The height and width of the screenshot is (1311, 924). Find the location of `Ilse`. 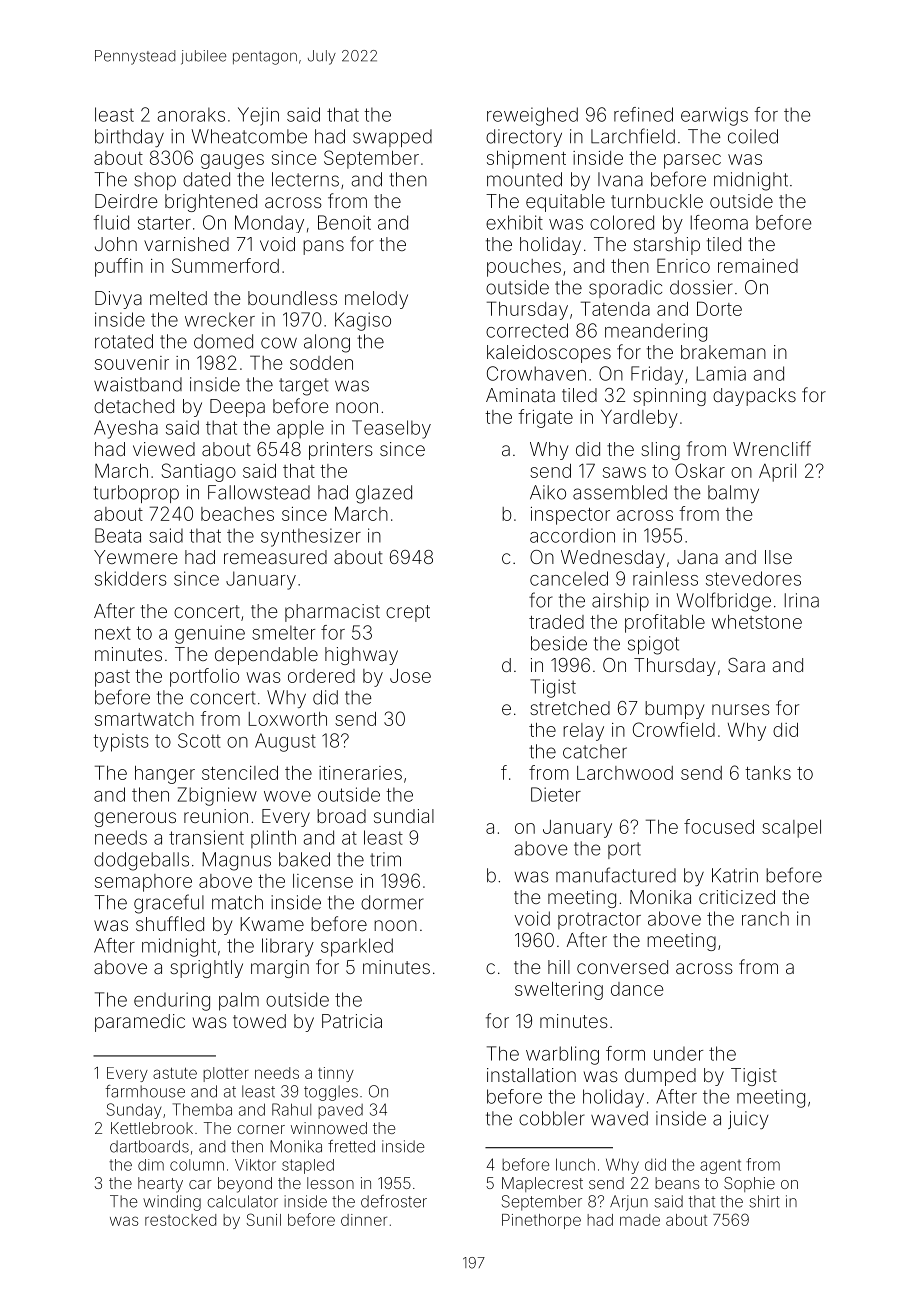

Ilse is located at coordinates (778, 557).
